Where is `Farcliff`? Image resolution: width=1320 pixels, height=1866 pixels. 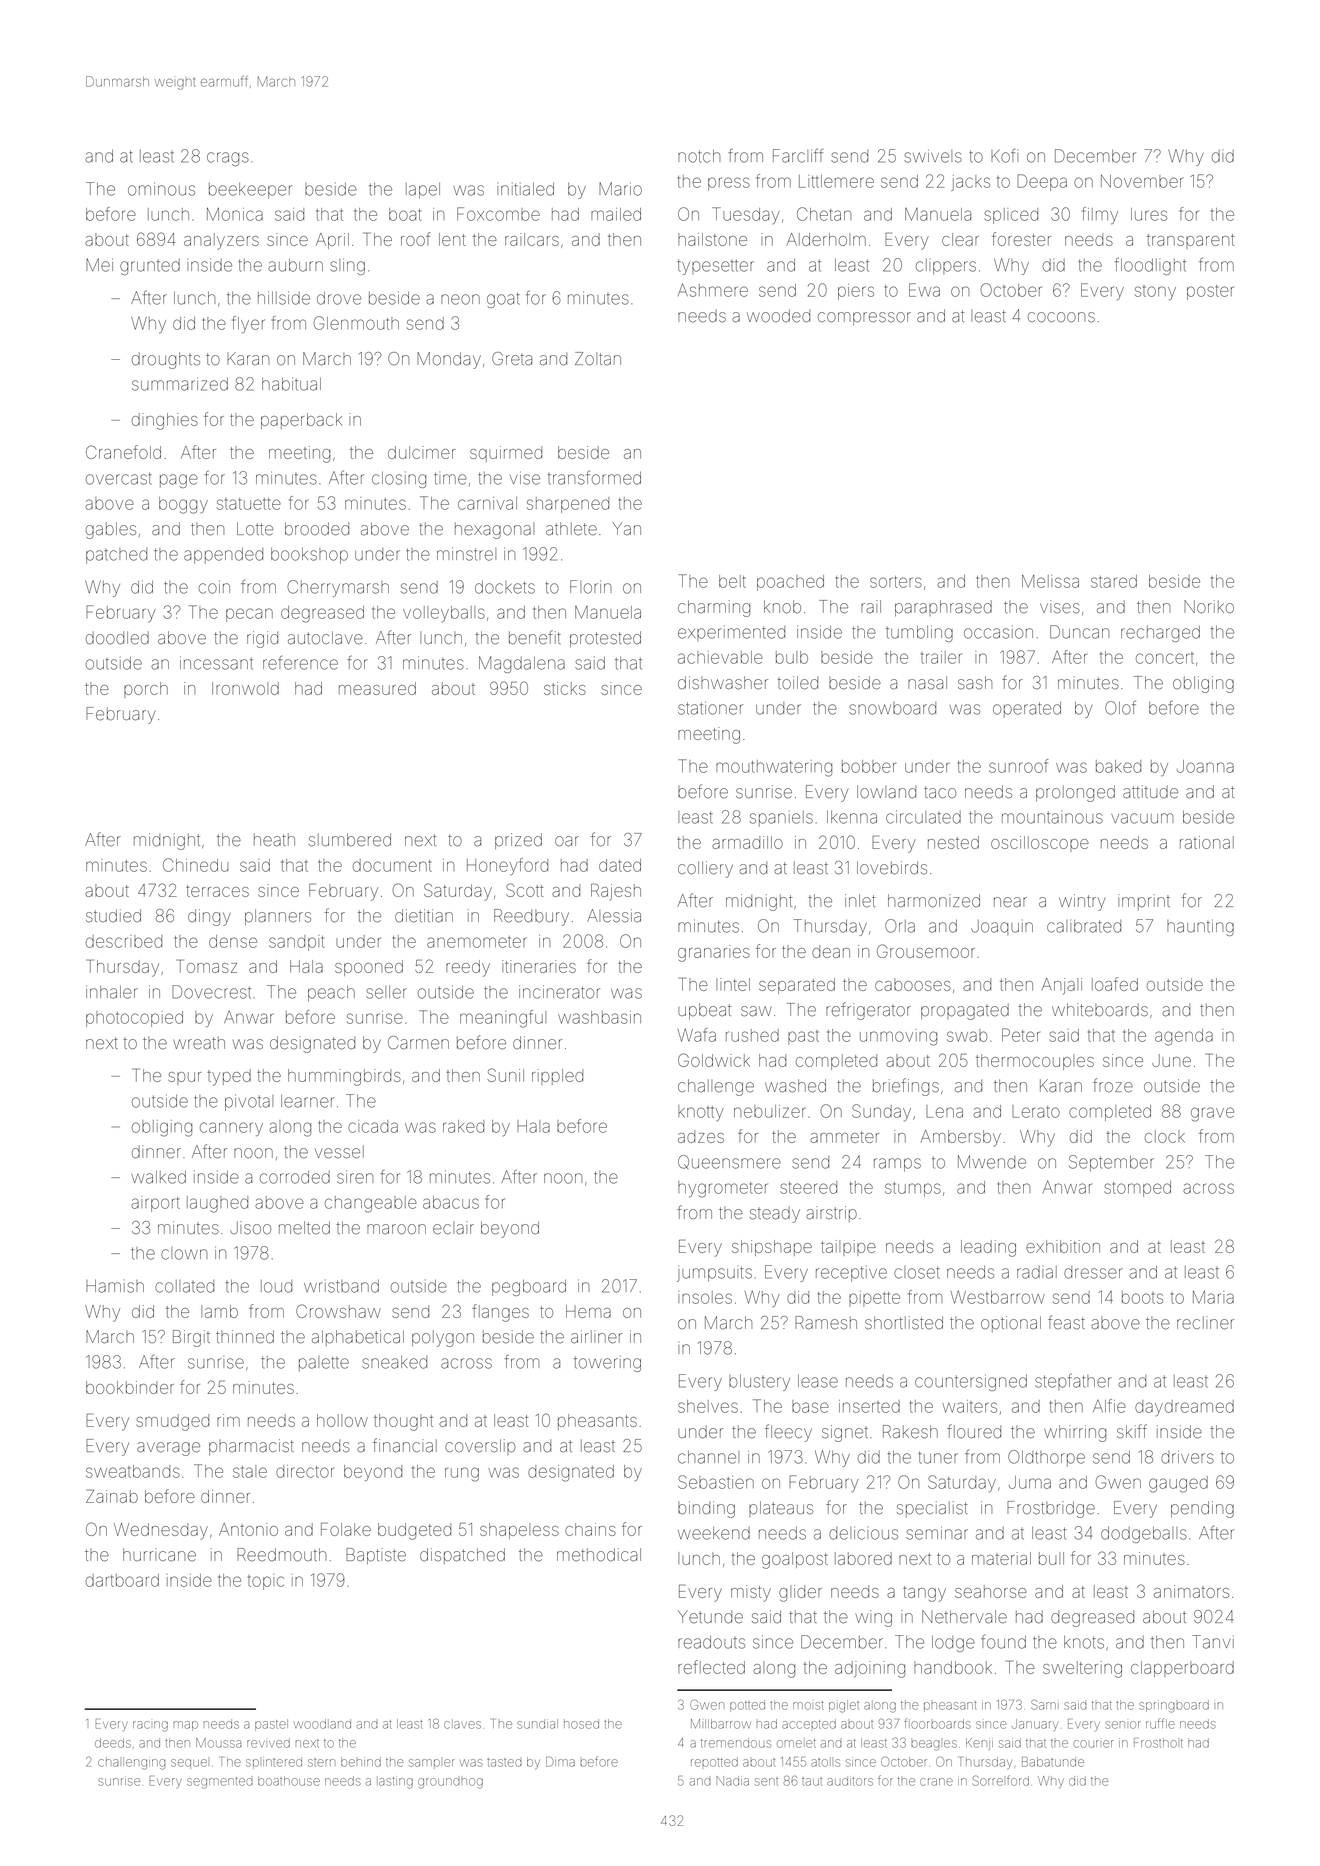
Farcliff is located at coordinates (798, 155).
